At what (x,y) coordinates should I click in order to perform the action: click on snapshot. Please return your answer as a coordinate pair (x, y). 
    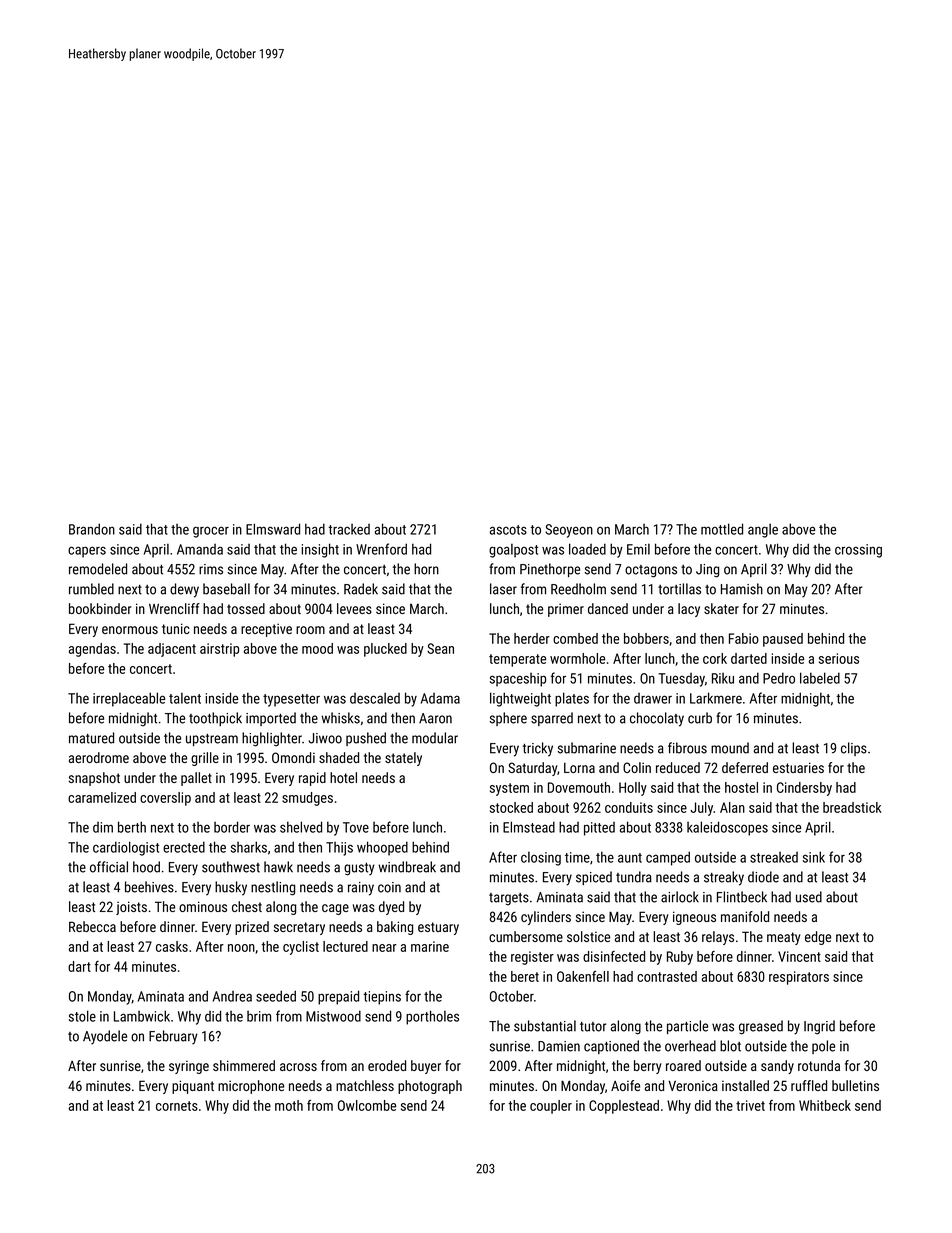
    Looking at the image, I should click on (94, 779).
